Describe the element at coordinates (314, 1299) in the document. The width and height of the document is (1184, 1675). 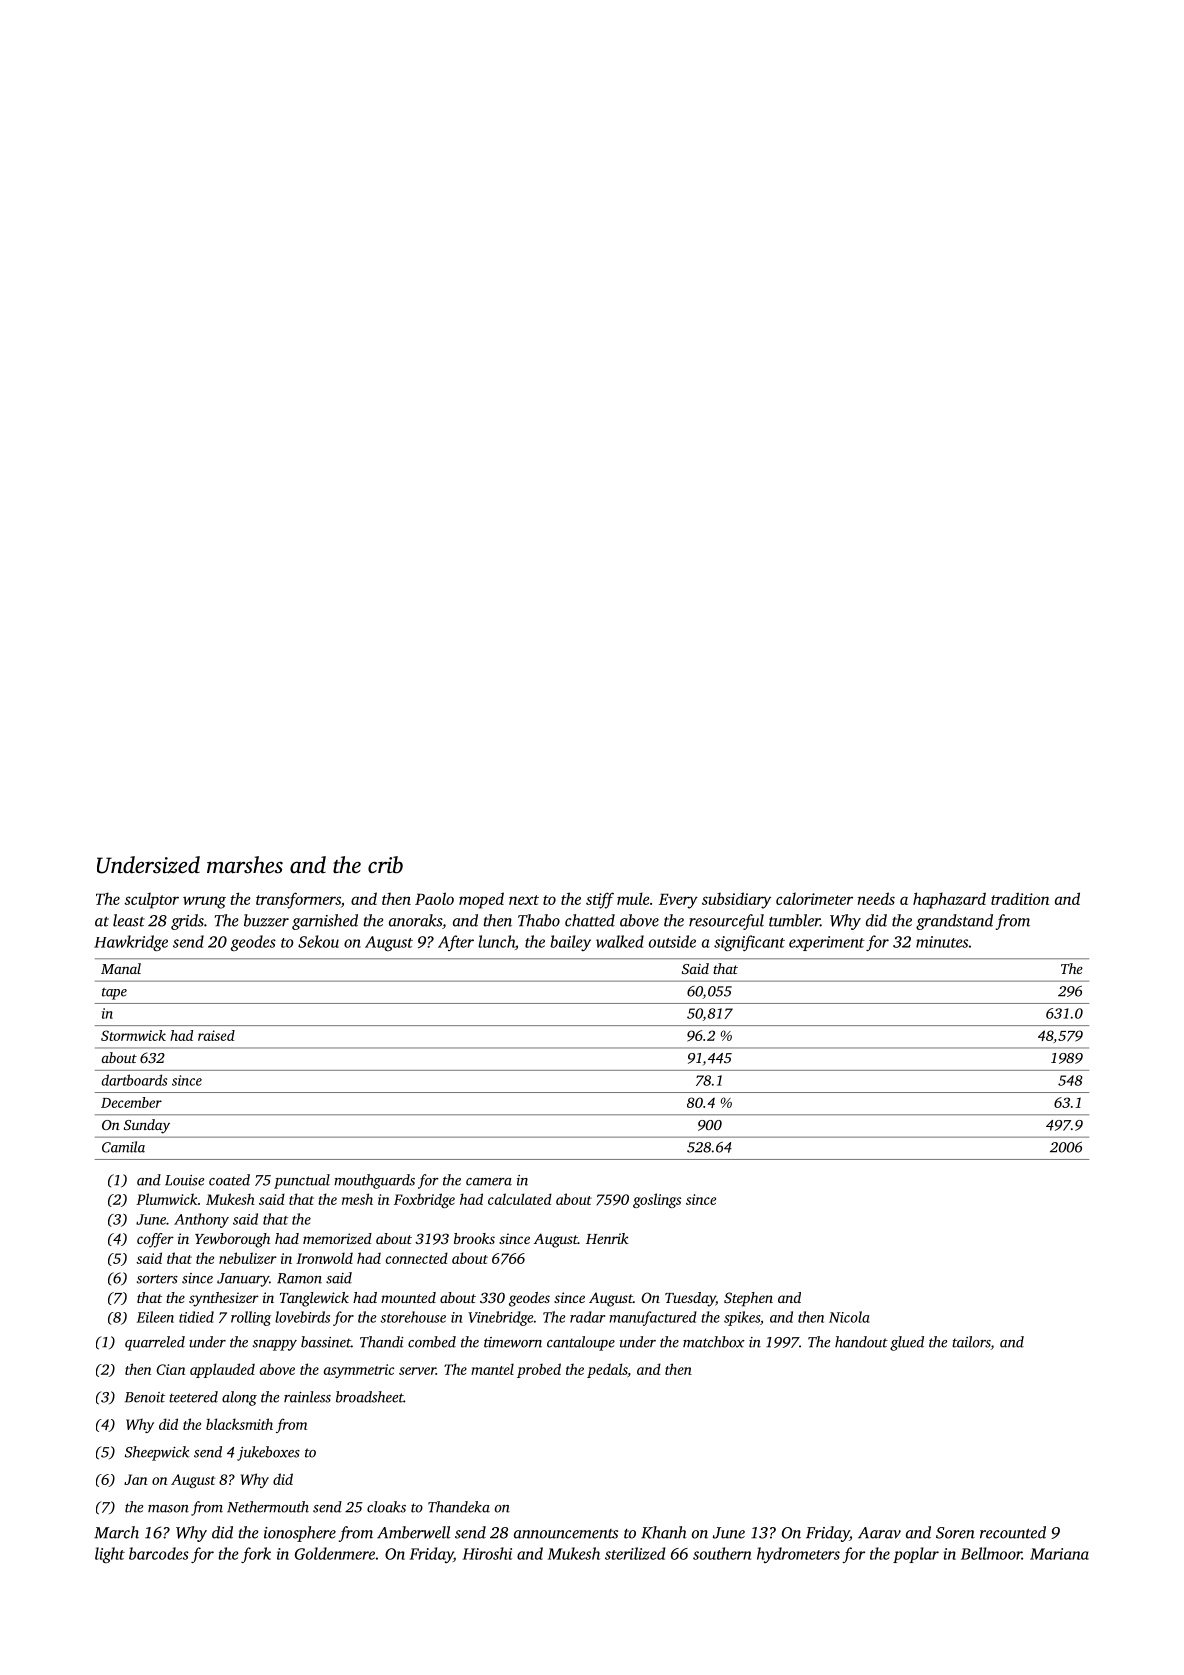
I see `Tanglewick` at that location.
